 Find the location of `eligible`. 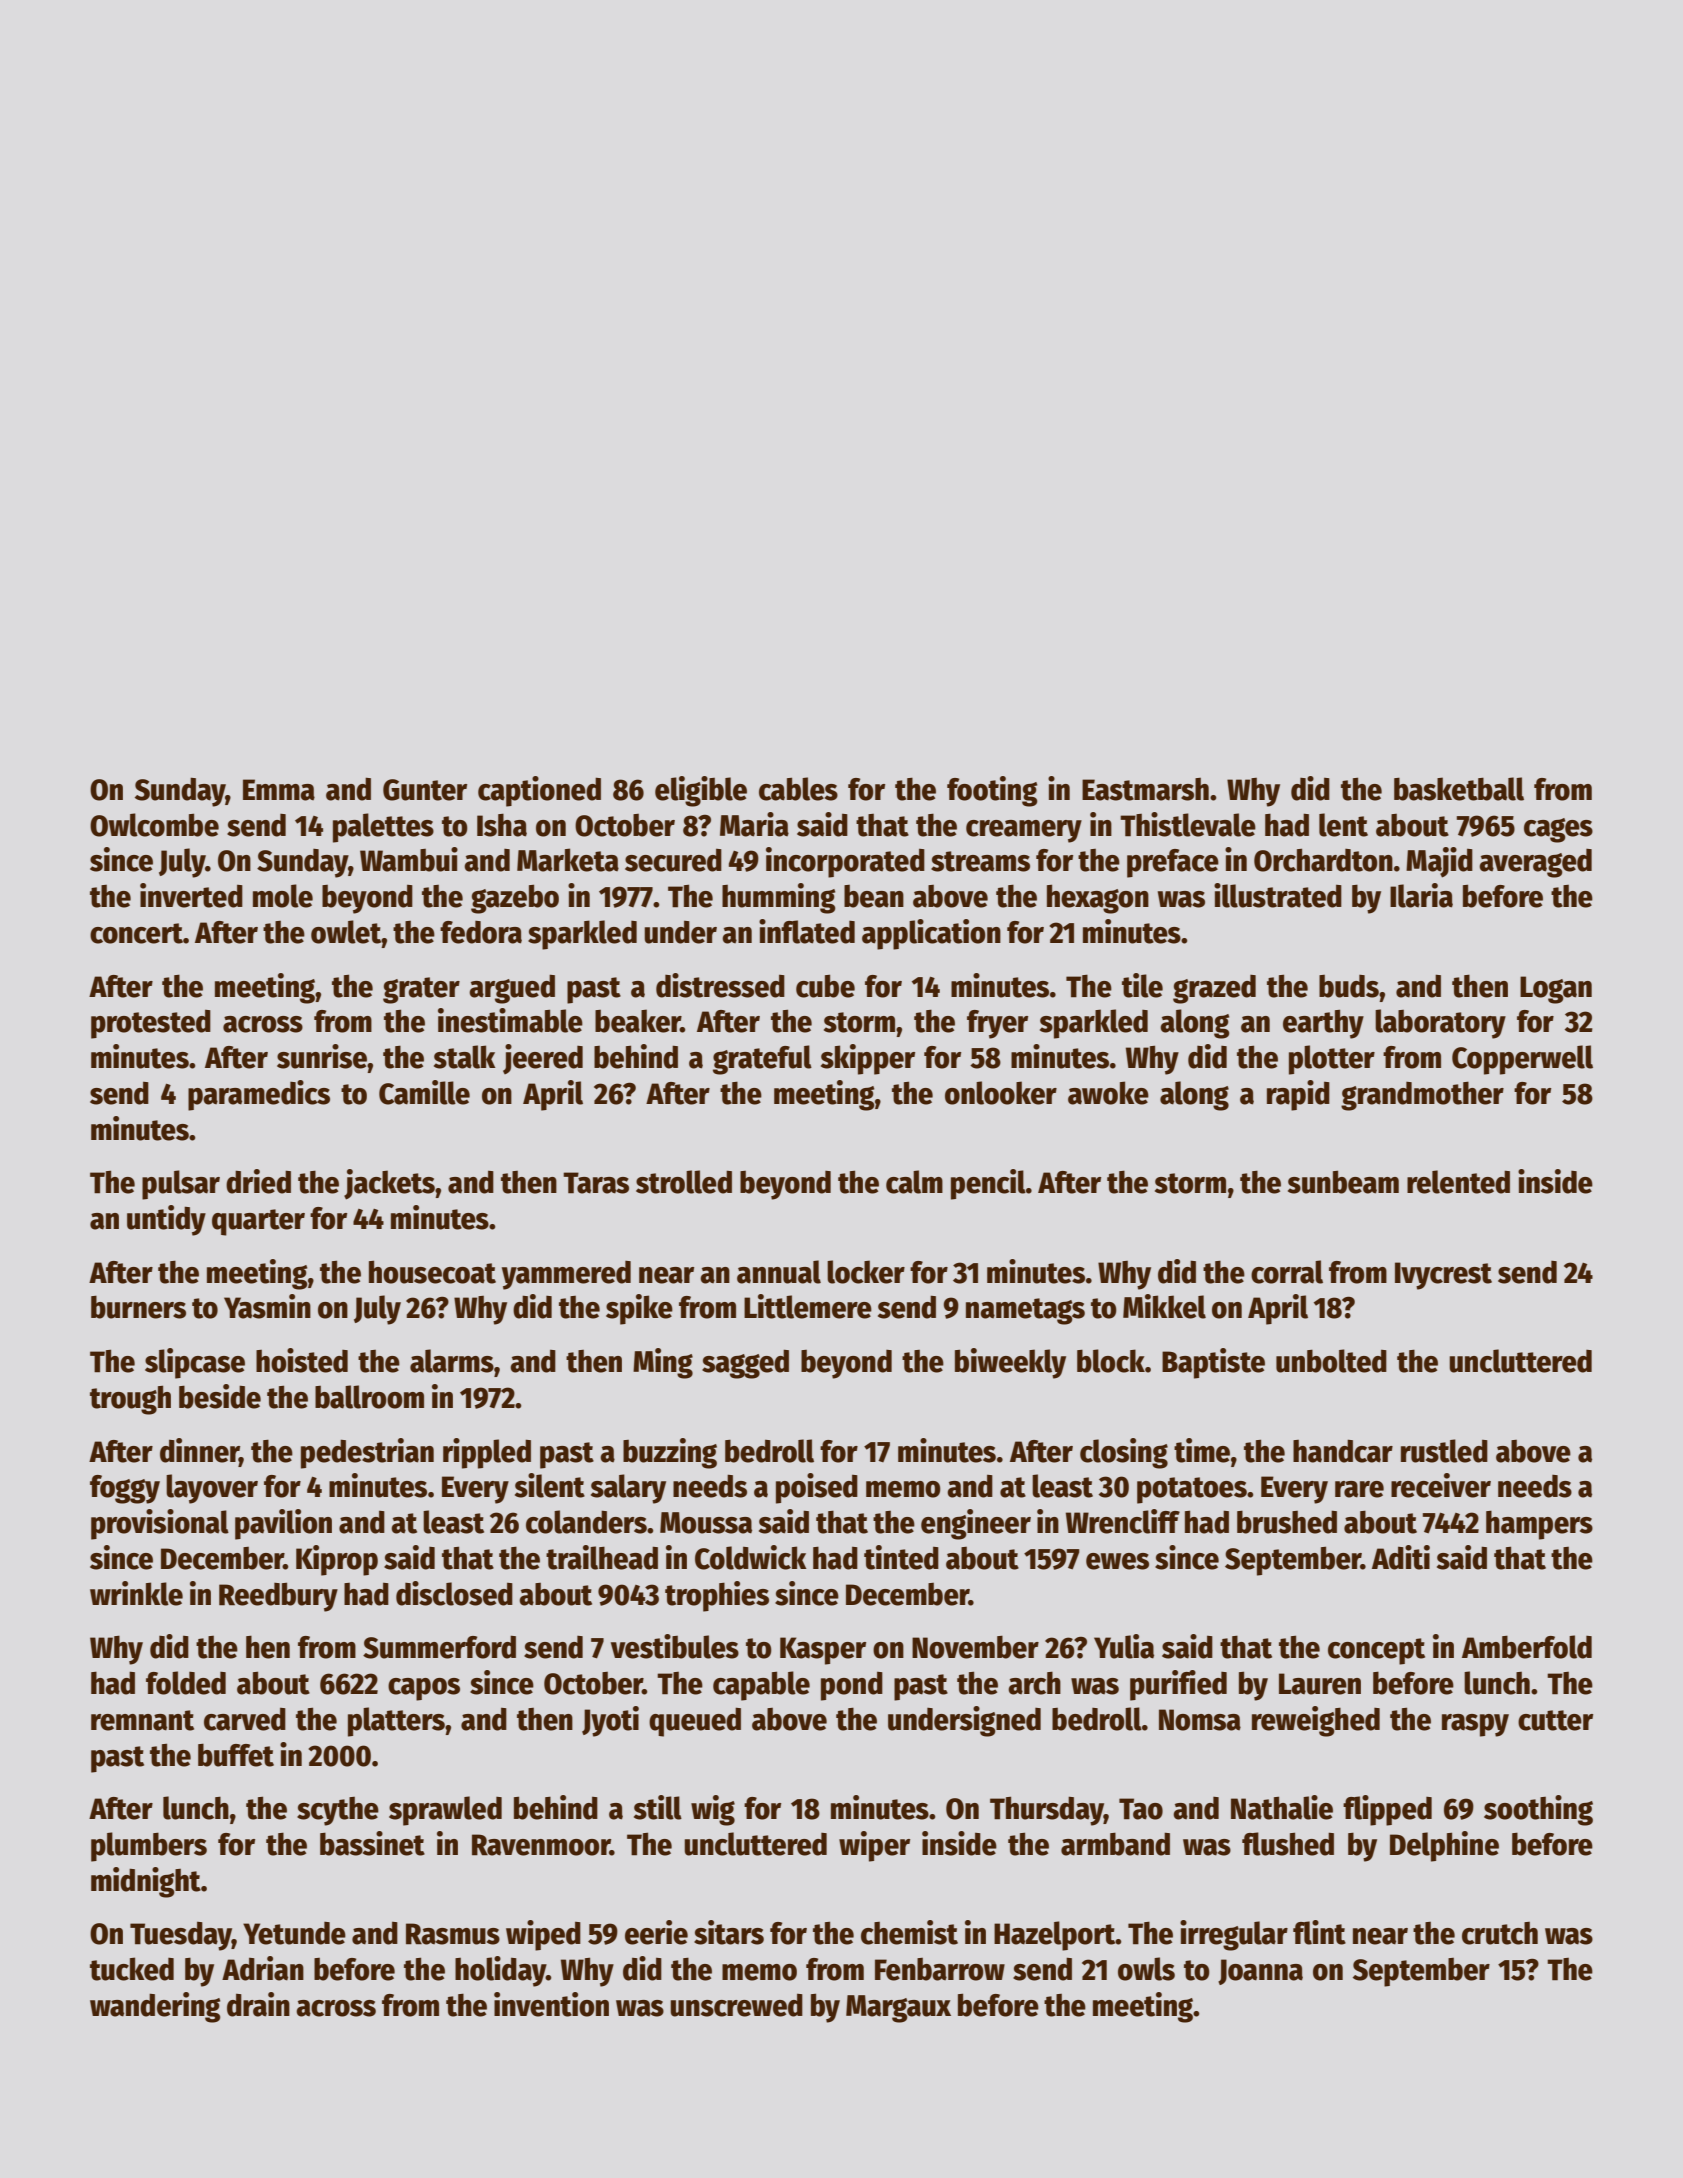

eligible is located at coordinates (701, 791).
